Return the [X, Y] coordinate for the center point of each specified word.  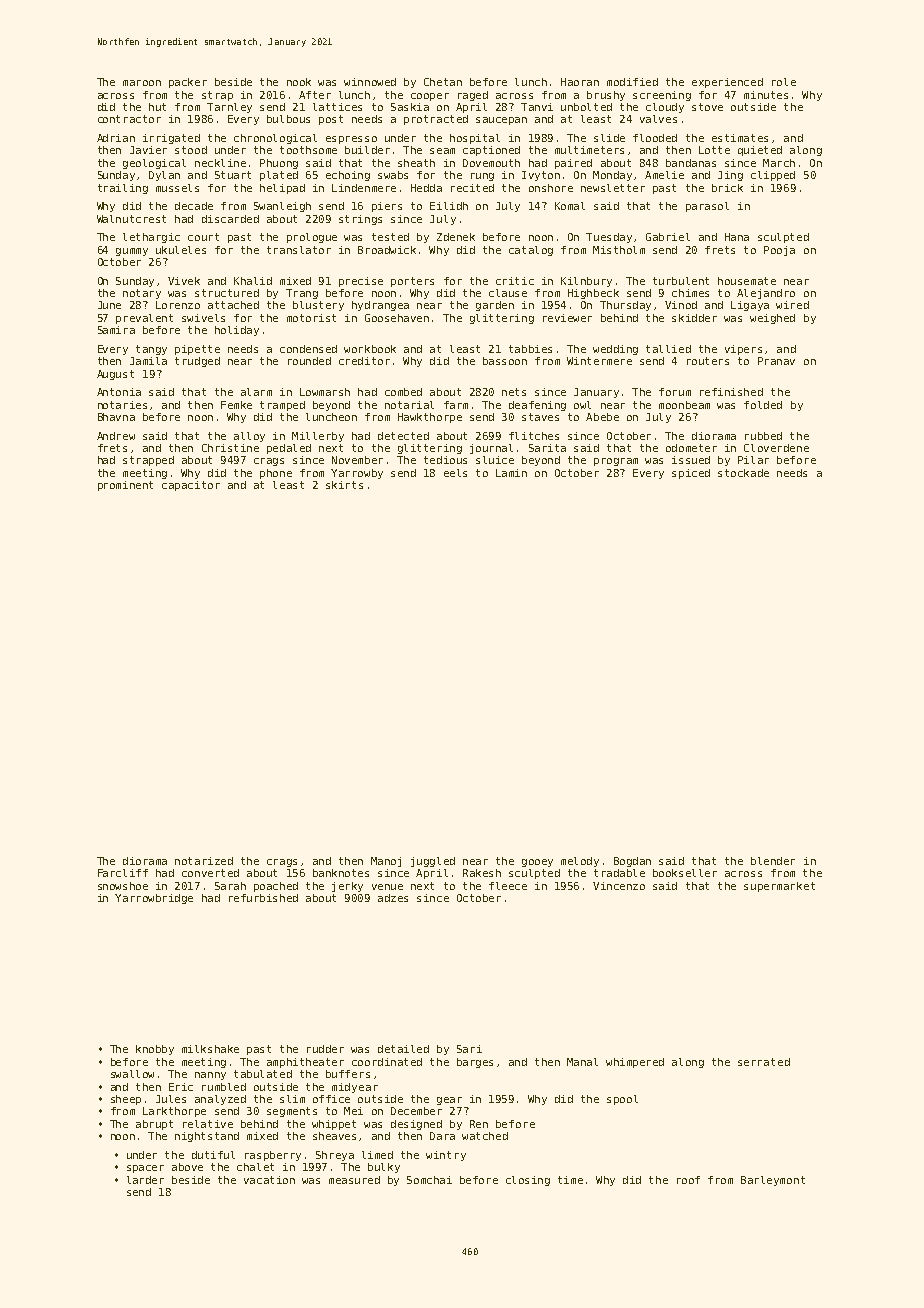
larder [145, 1180]
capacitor [191, 486]
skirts [344, 485]
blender [773, 861]
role [784, 82]
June [109, 305]
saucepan [501, 121]
